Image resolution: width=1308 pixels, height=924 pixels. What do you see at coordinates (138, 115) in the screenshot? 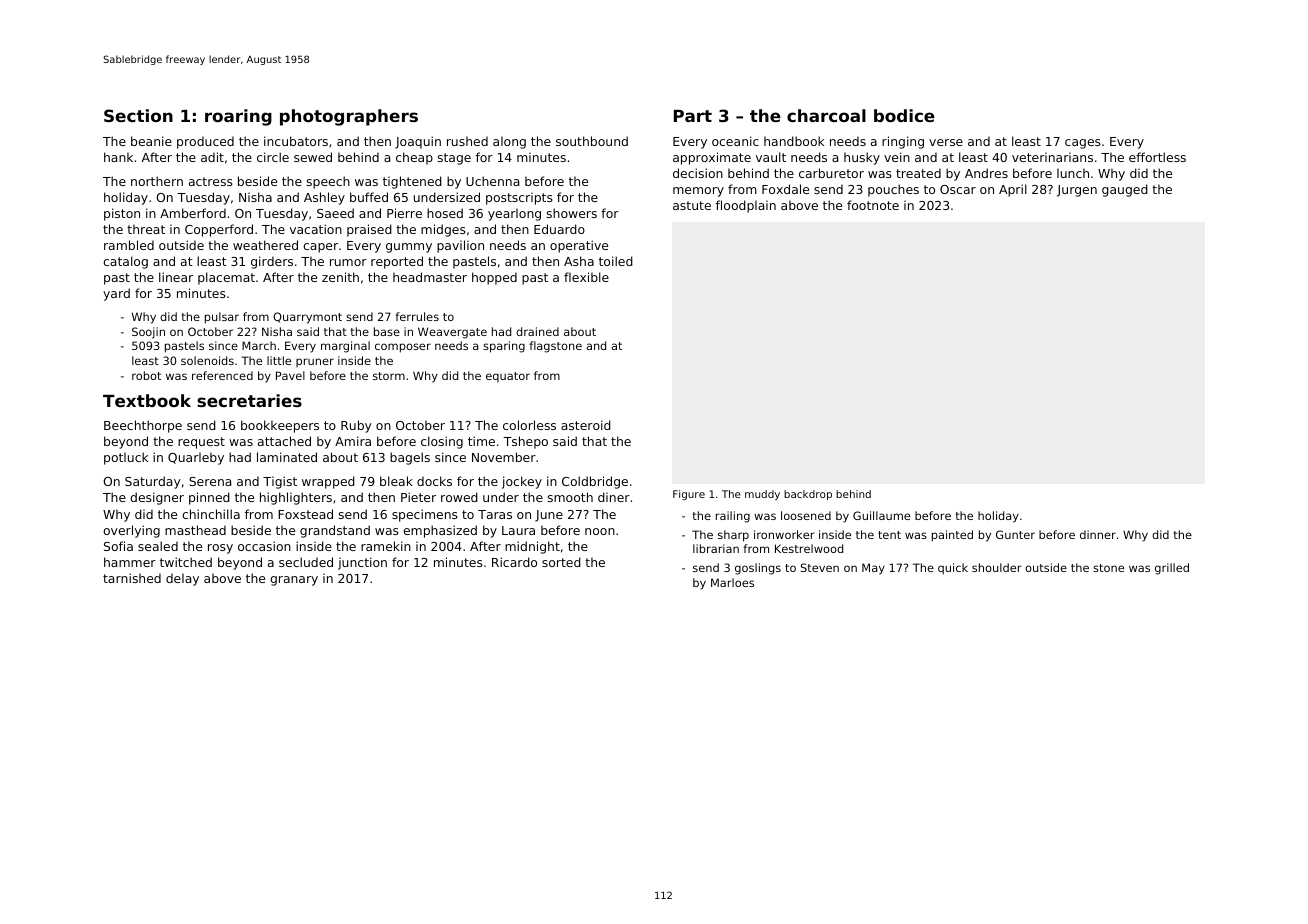
I see `Section` at bounding box center [138, 115].
